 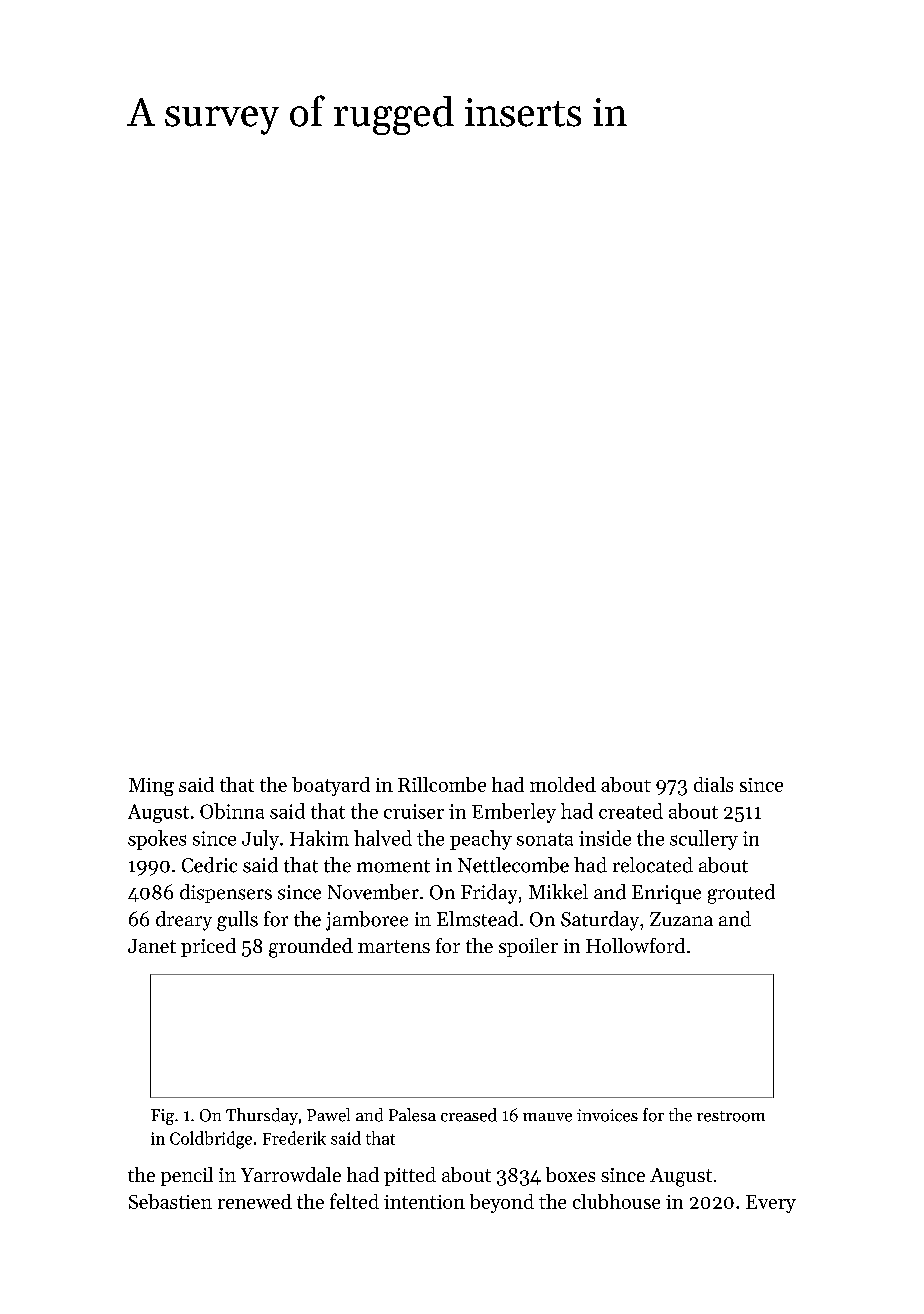 I want to click on intention, so click(x=424, y=1202).
